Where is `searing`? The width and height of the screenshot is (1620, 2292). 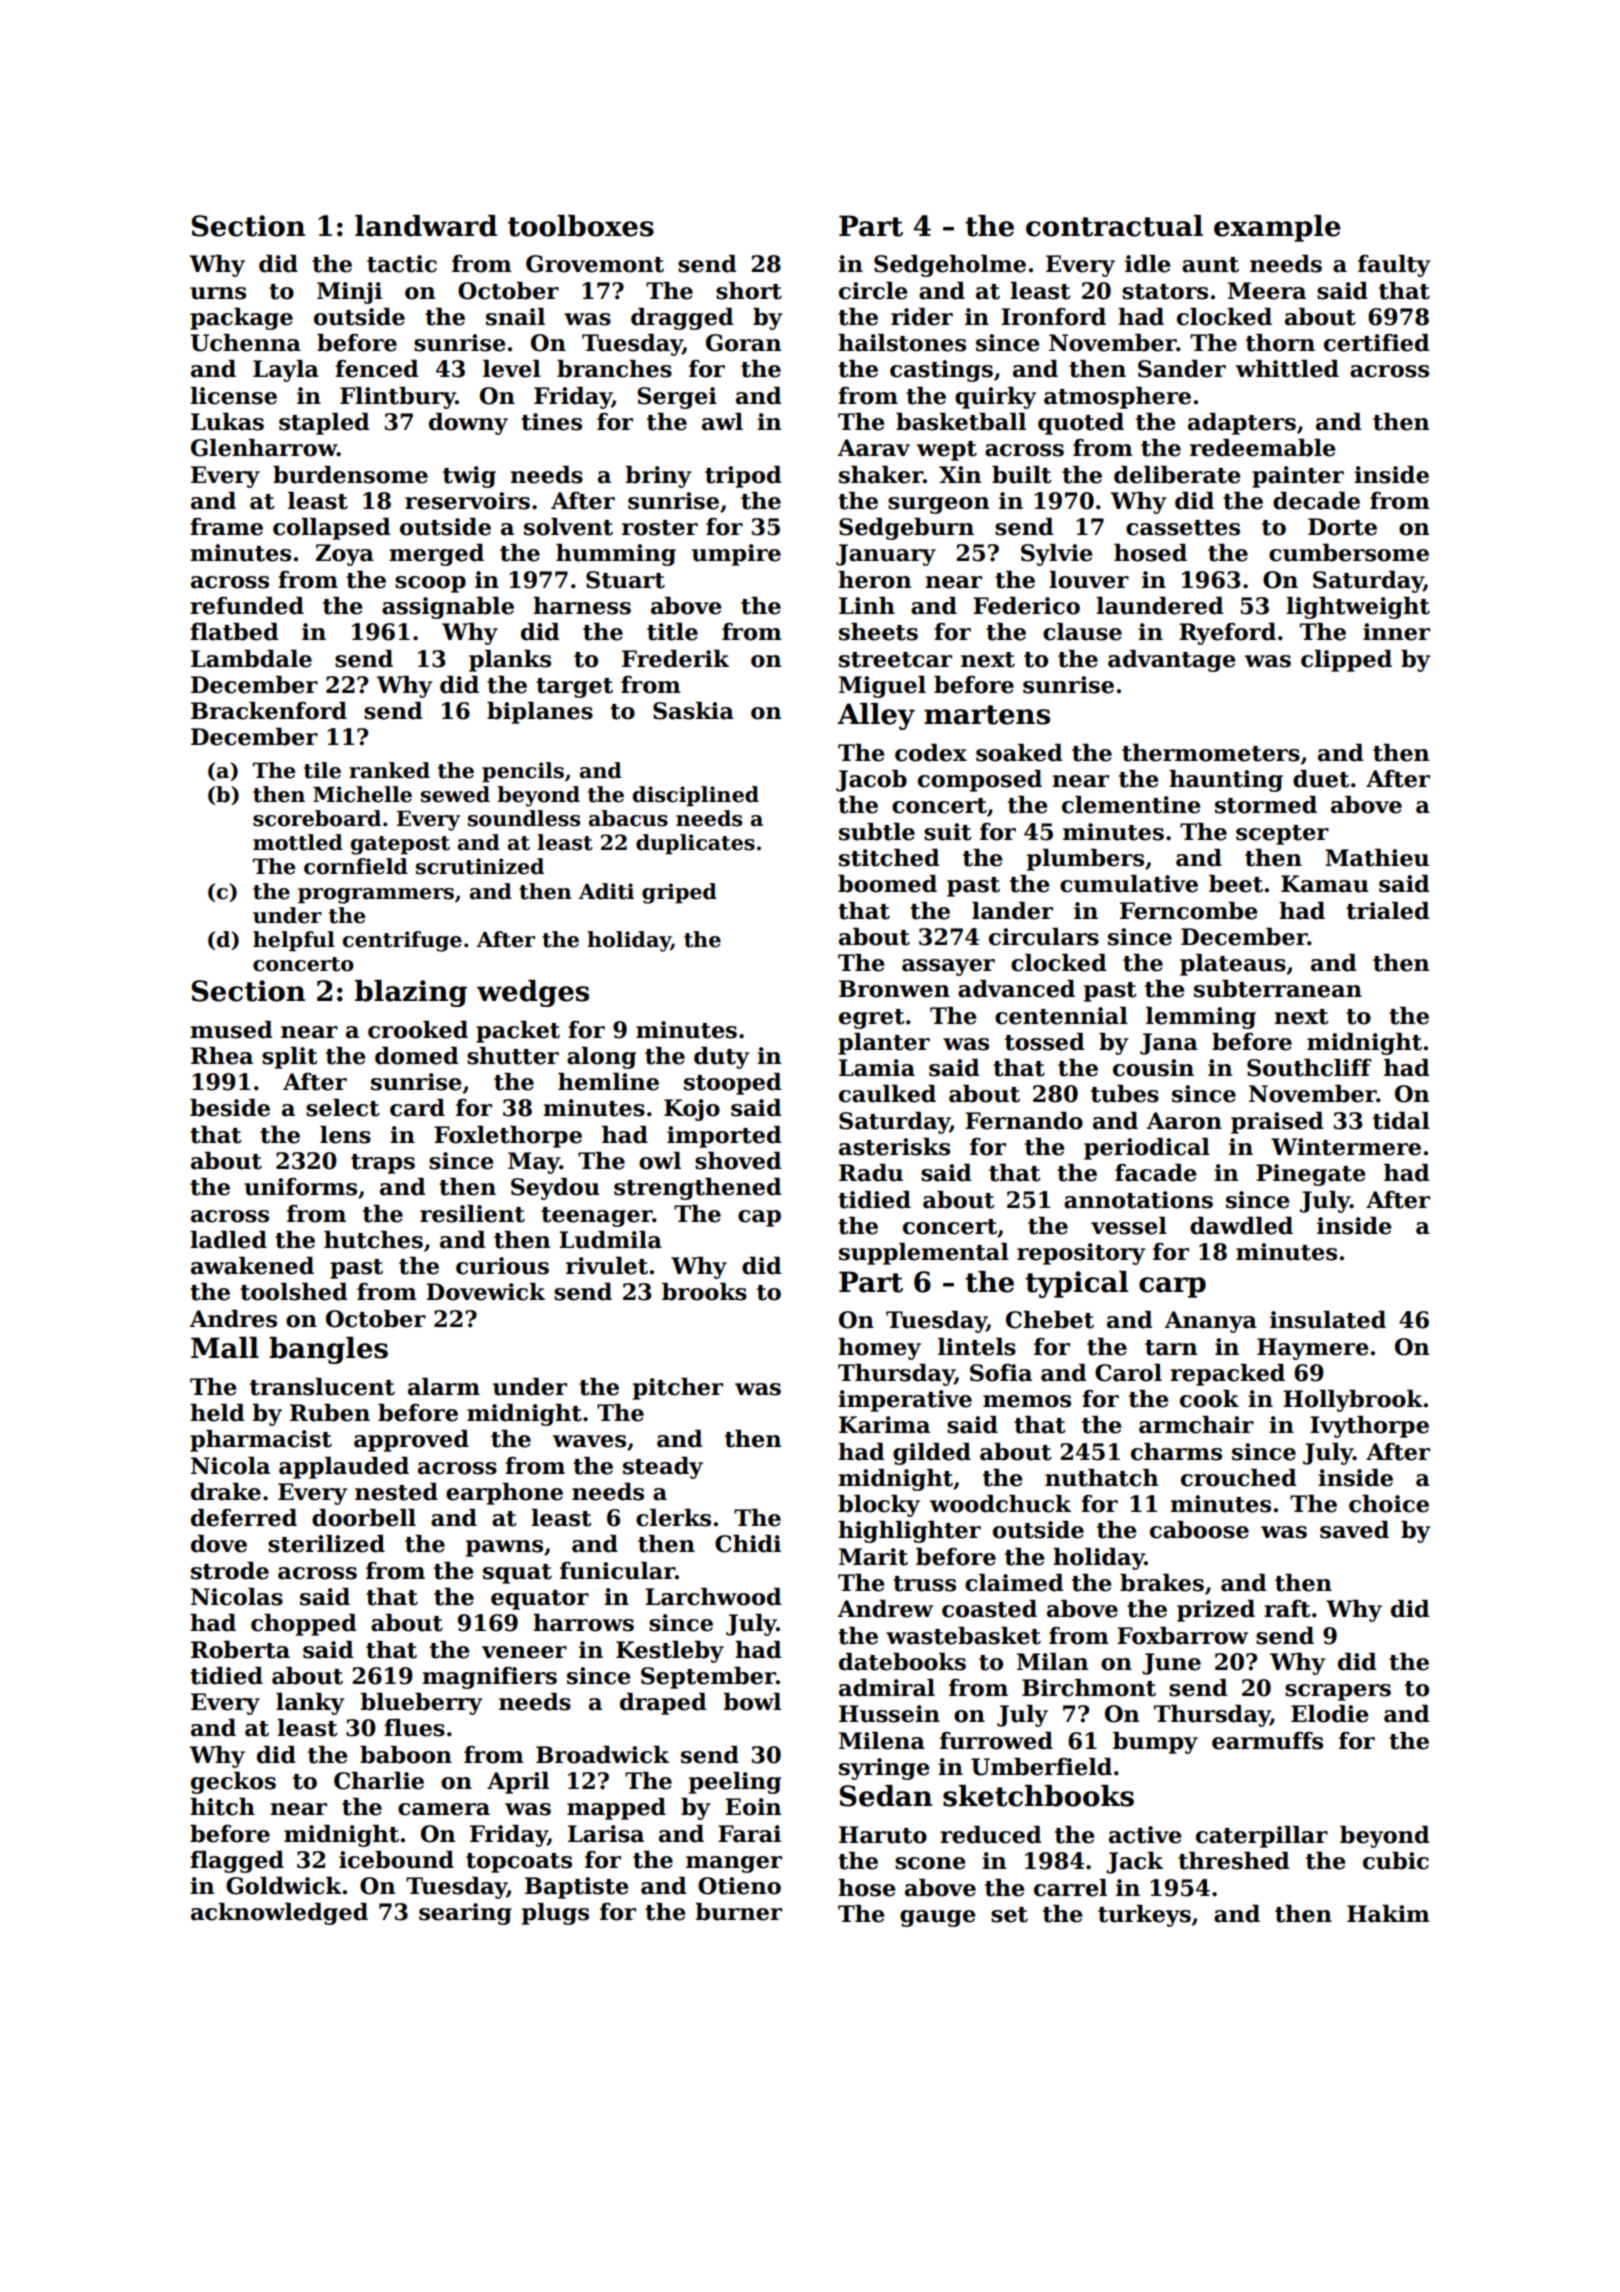 searing is located at coordinates (465, 1914).
